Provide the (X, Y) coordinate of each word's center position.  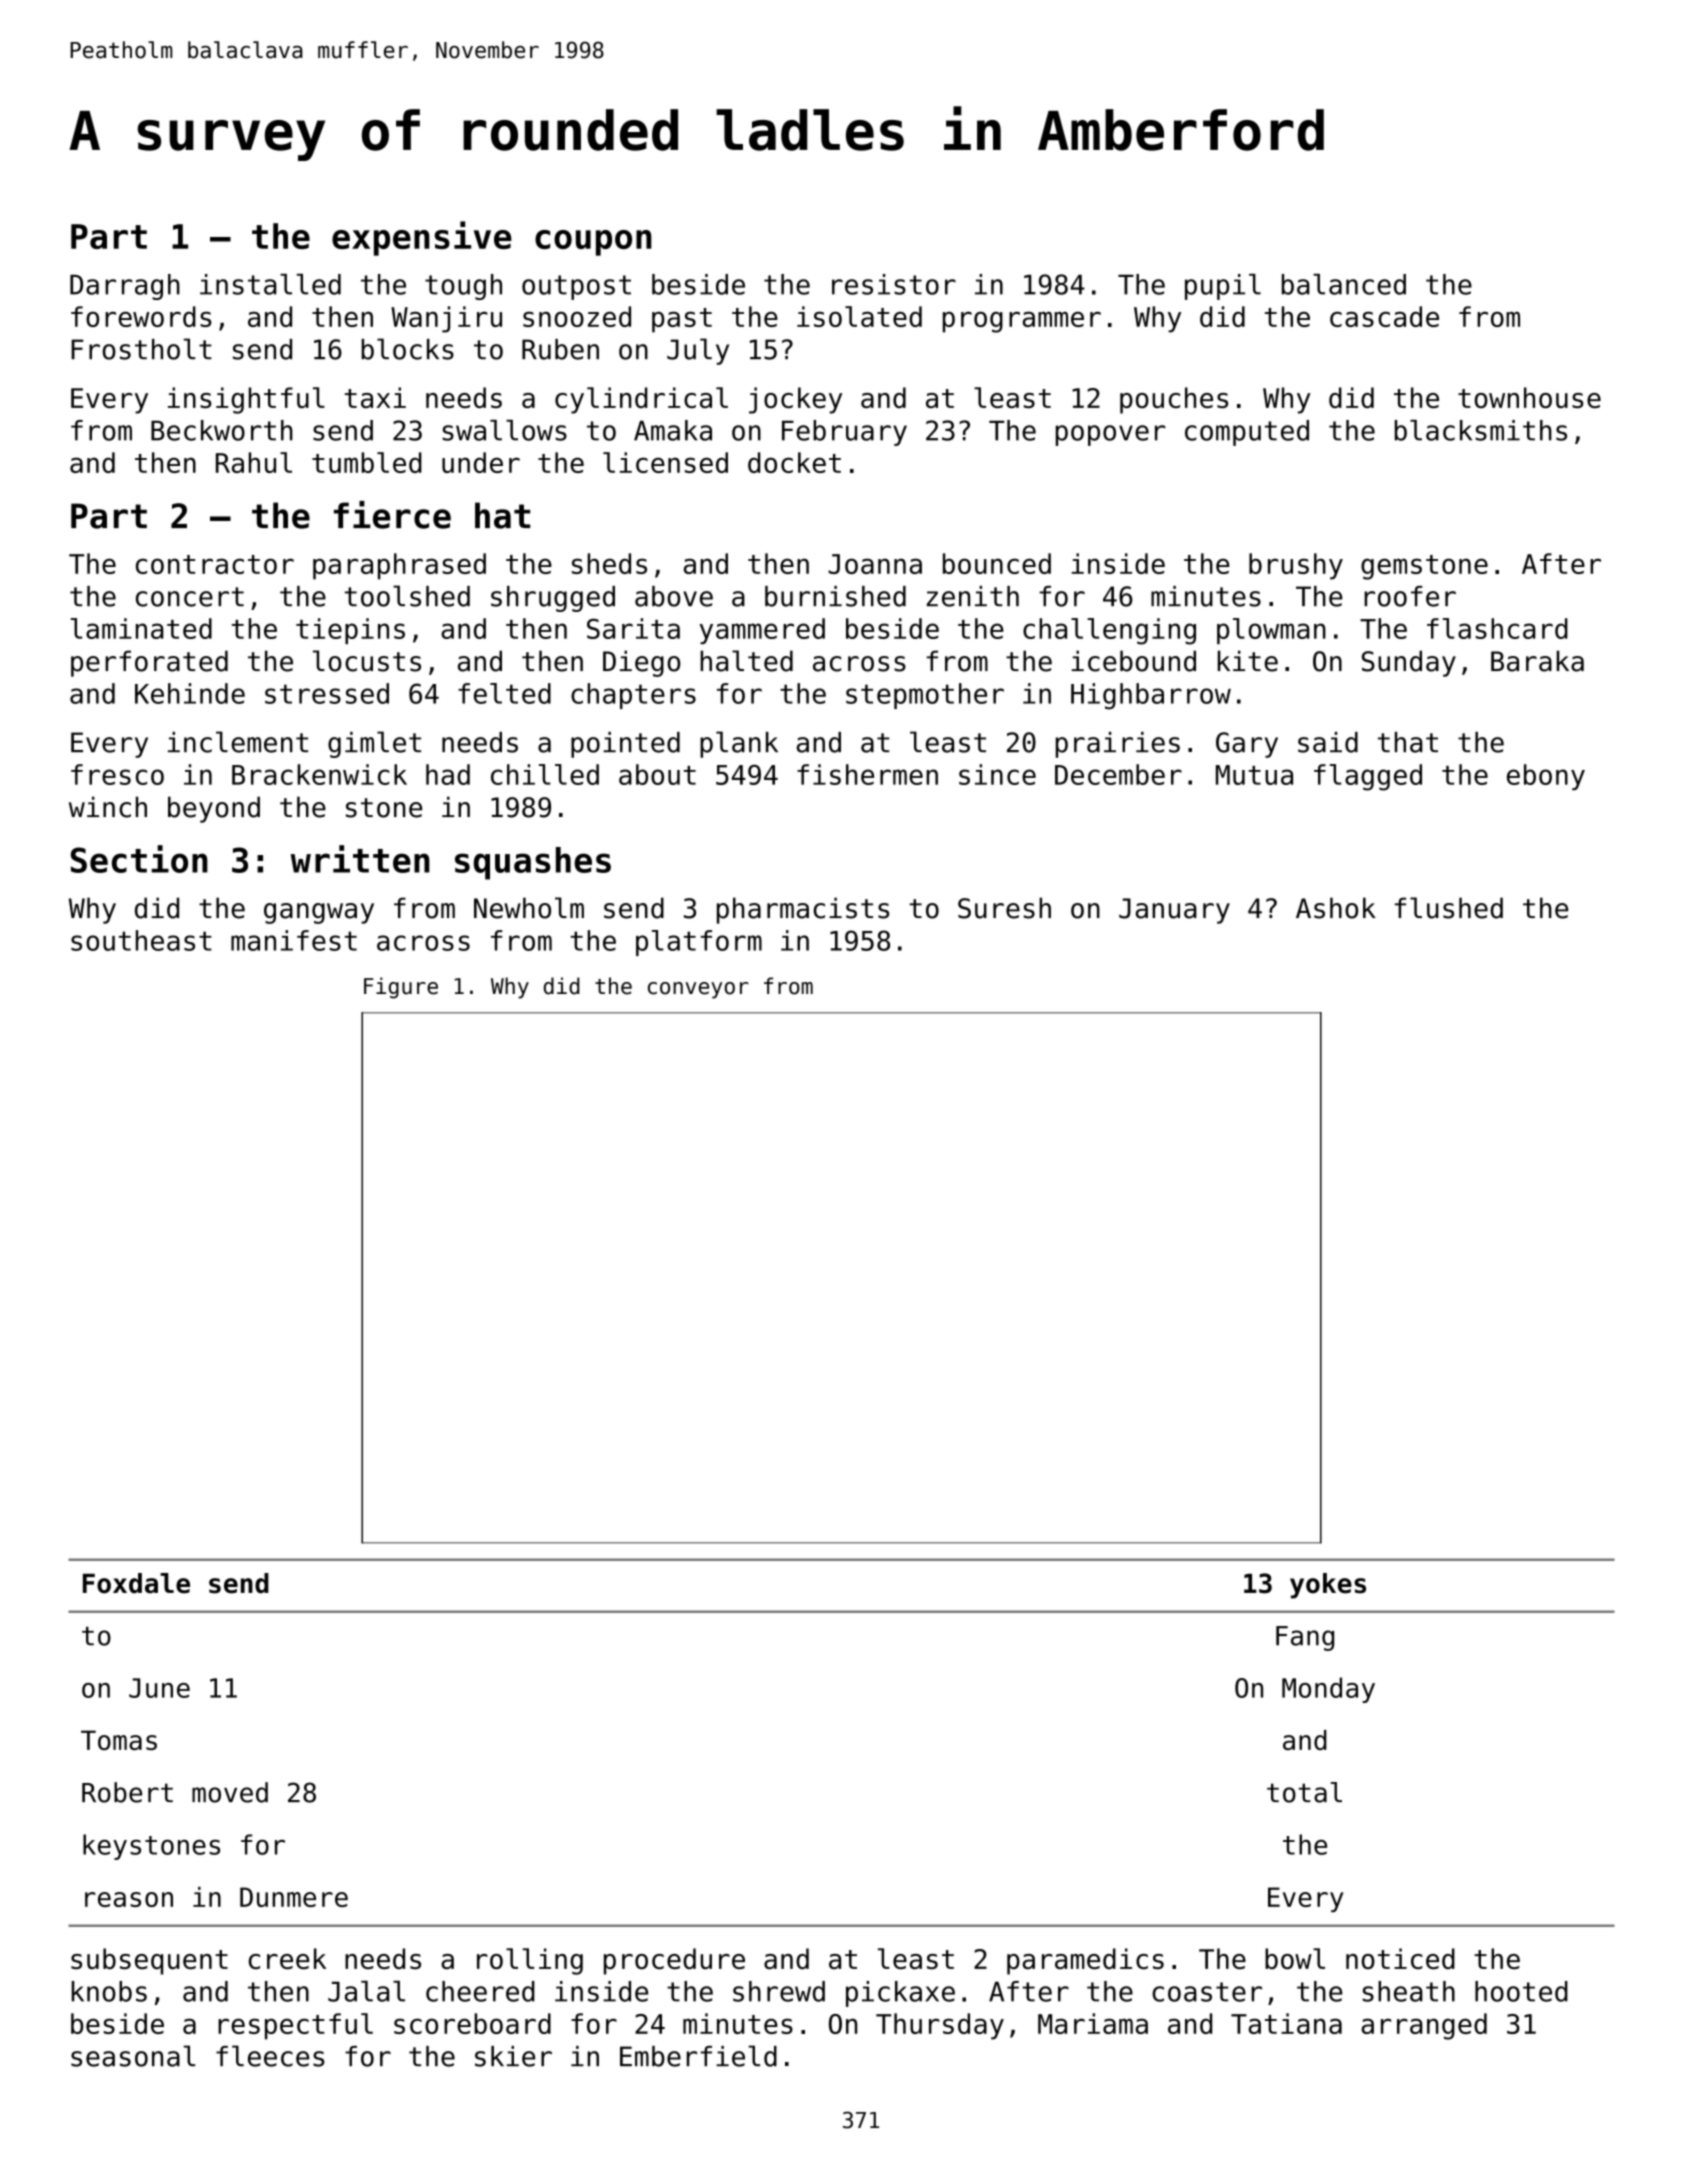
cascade (1384, 316)
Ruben (560, 349)
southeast (141, 940)
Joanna (875, 564)
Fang (1305, 1638)
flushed (1449, 908)
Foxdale (136, 1583)
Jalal (366, 1991)
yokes (1328, 1586)
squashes (533, 863)
